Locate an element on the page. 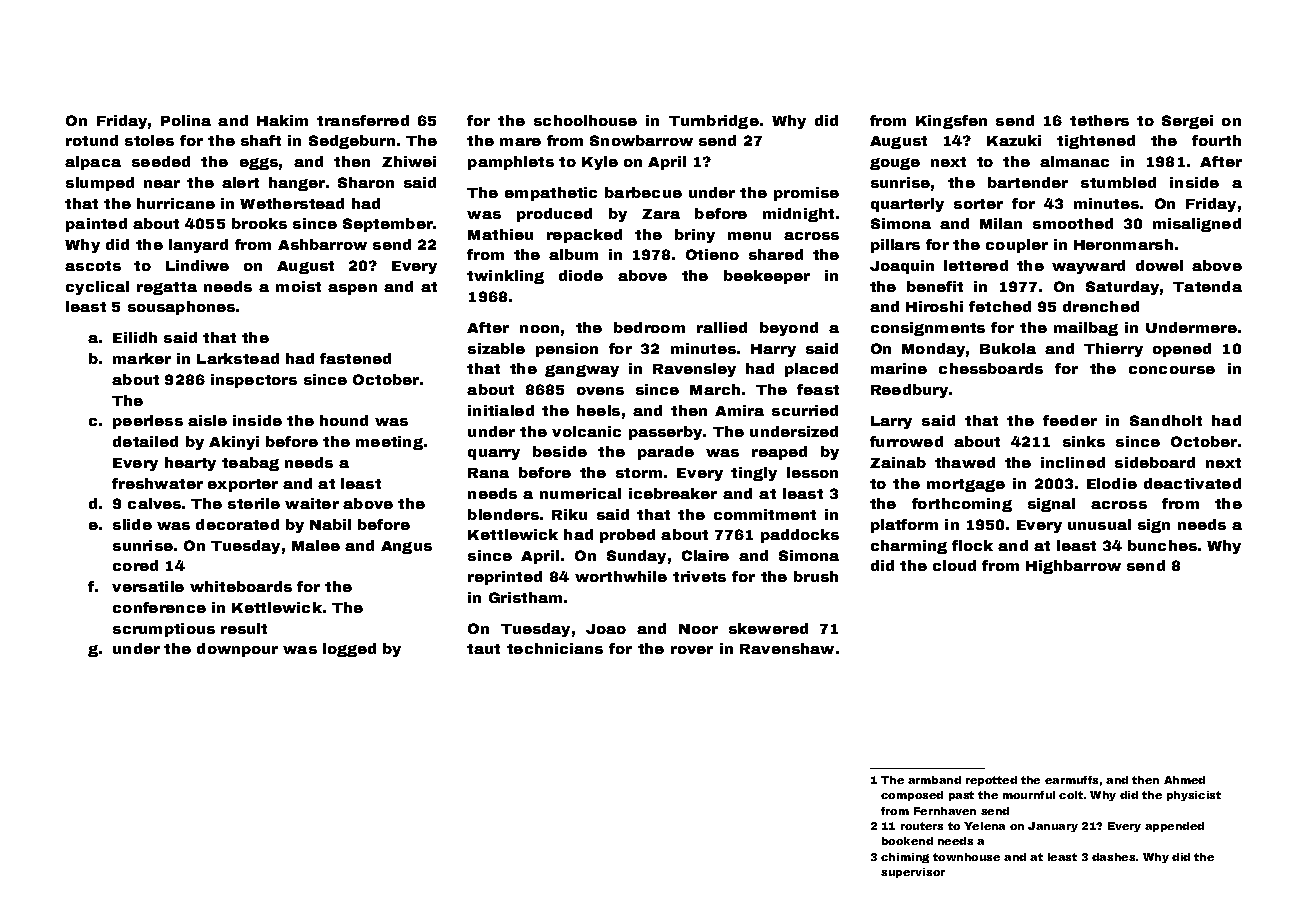 The image size is (1308, 924). downpour is located at coordinates (237, 650).
